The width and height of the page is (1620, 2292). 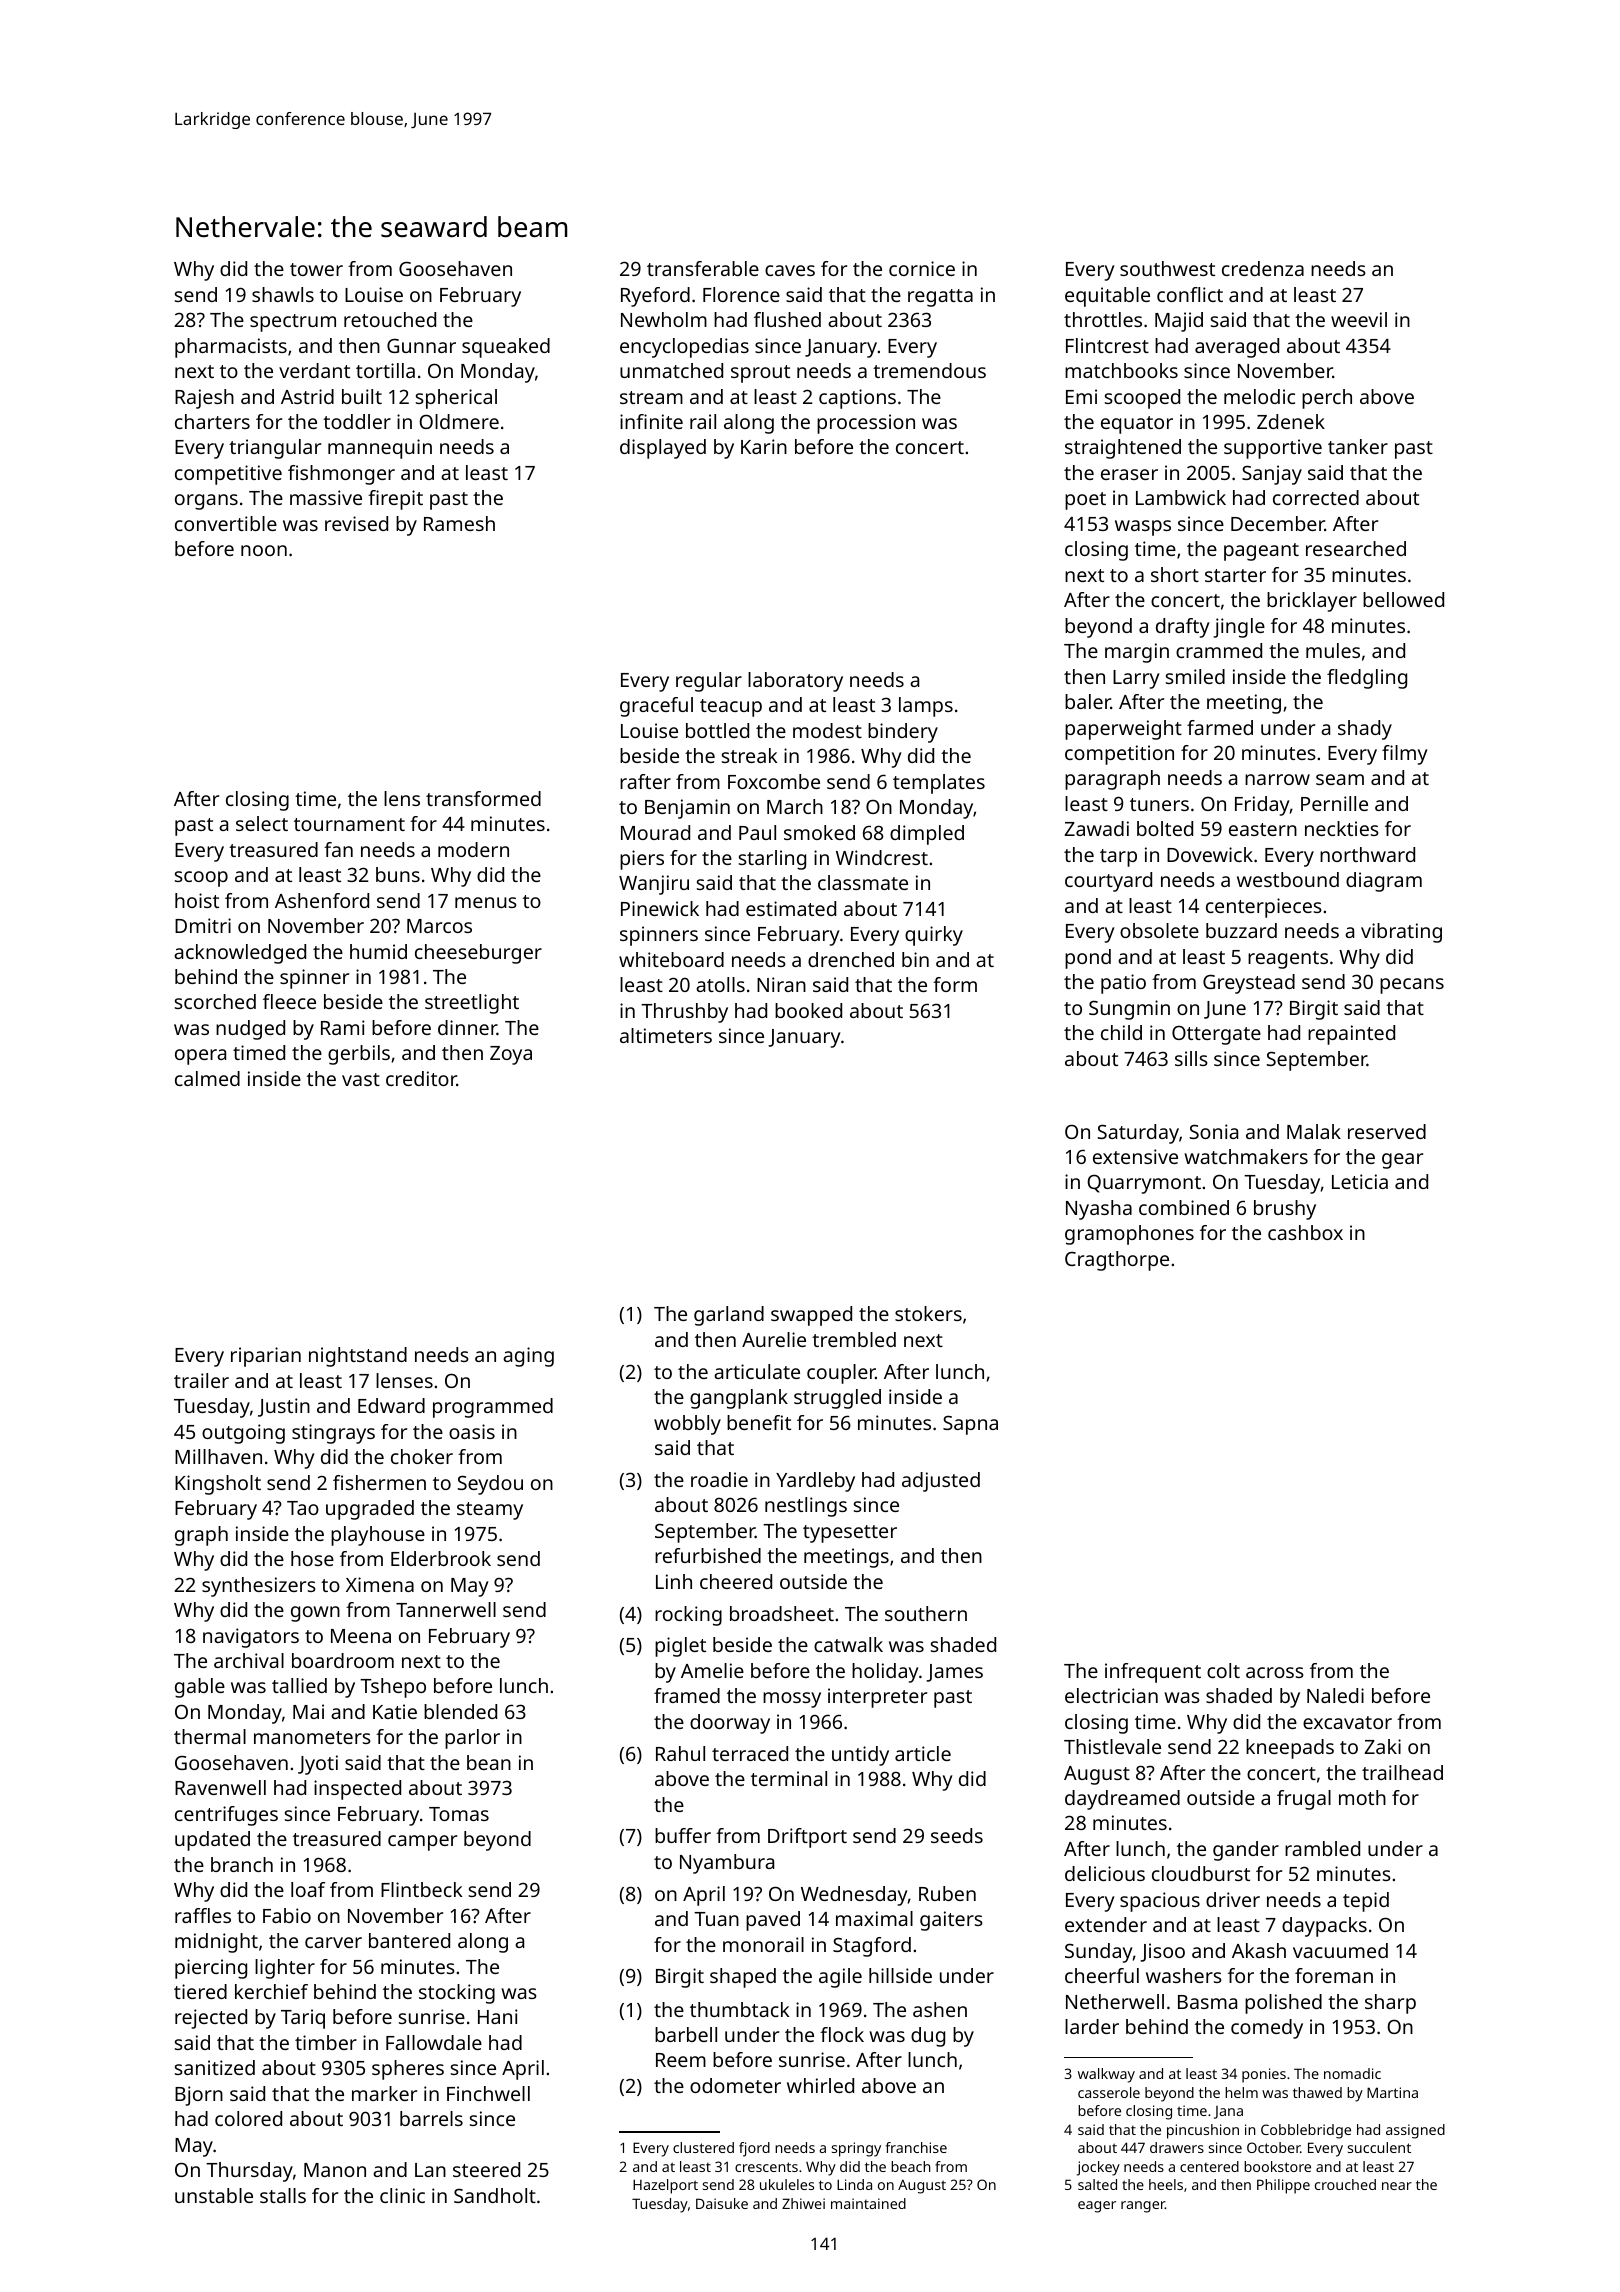 What do you see at coordinates (947, 1893) in the page?
I see `Ruben` at bounding box center [947, 1893].
